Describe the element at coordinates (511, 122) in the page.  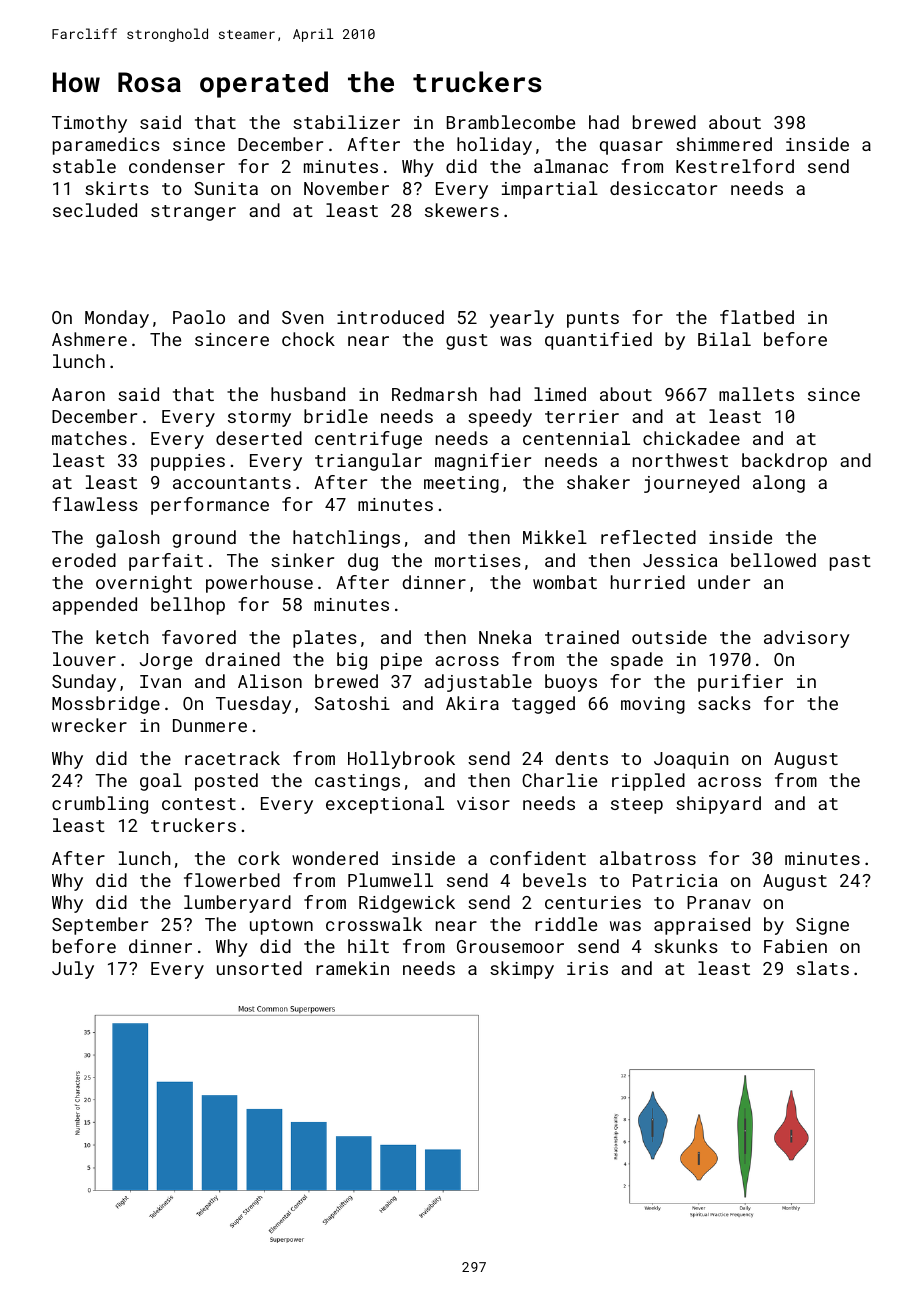
I see `Bramblecombe` at that location.
